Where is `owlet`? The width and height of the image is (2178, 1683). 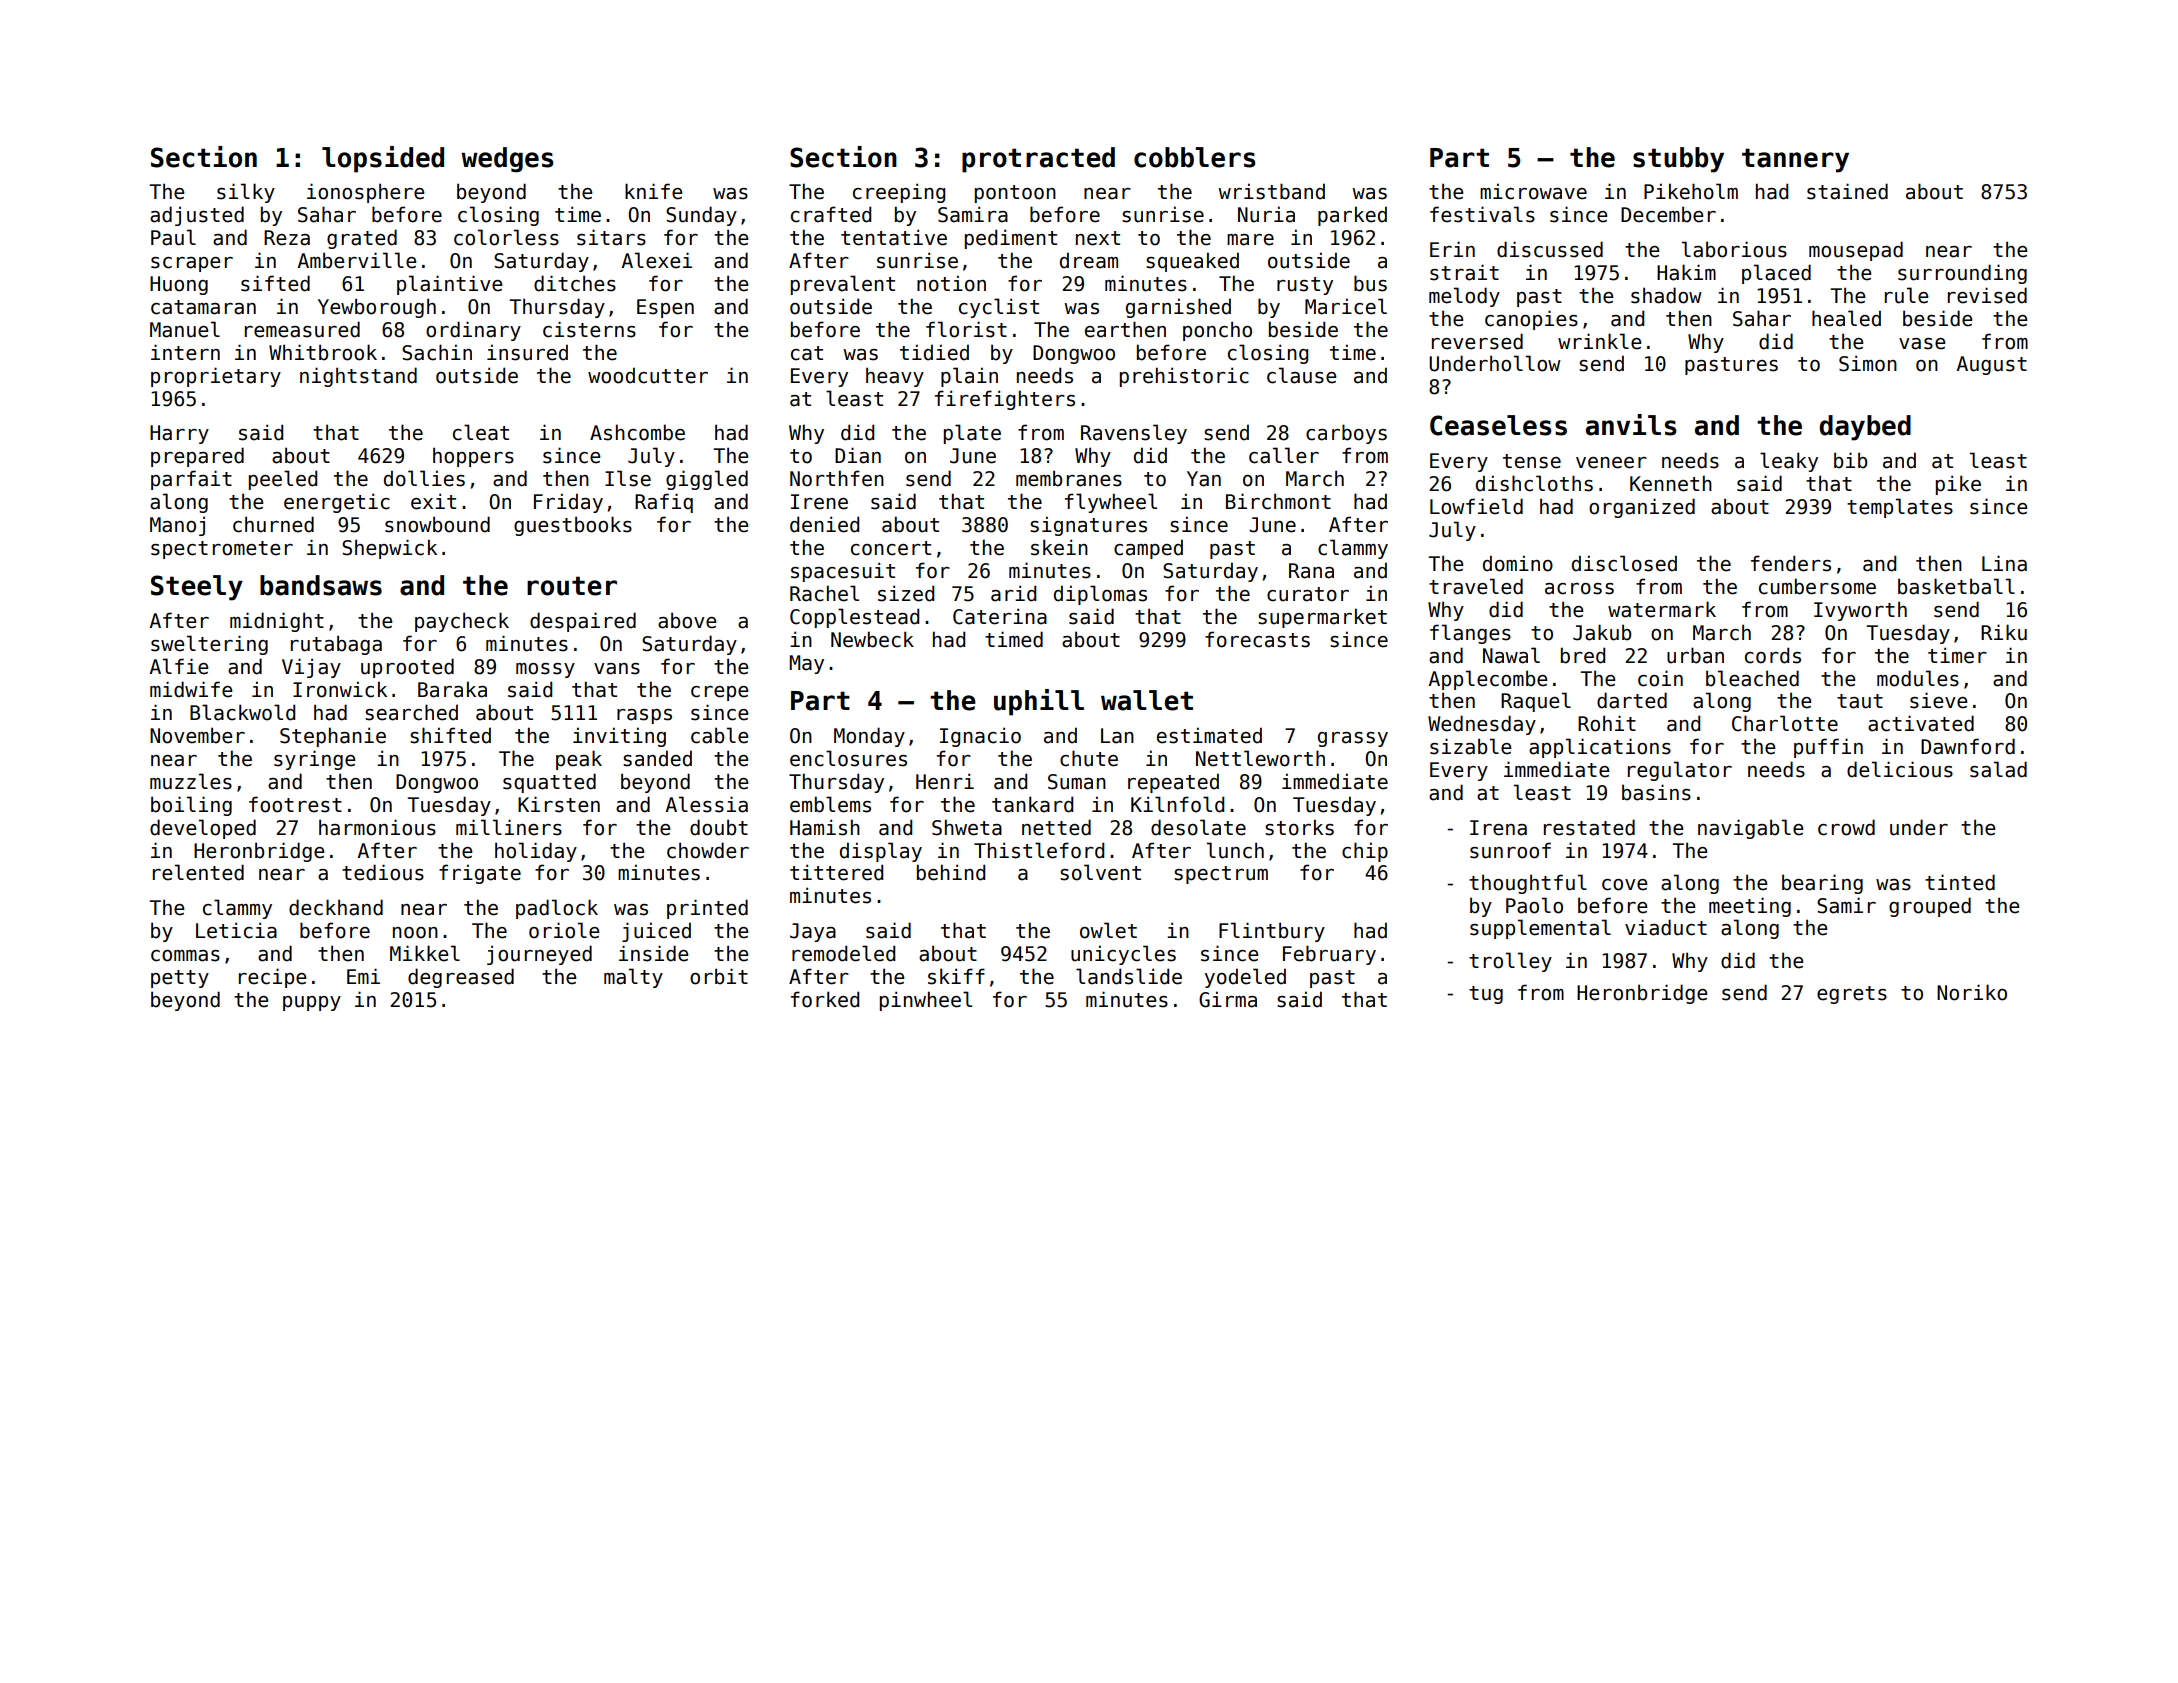
owlet is located at coordinates (1108, 930).
